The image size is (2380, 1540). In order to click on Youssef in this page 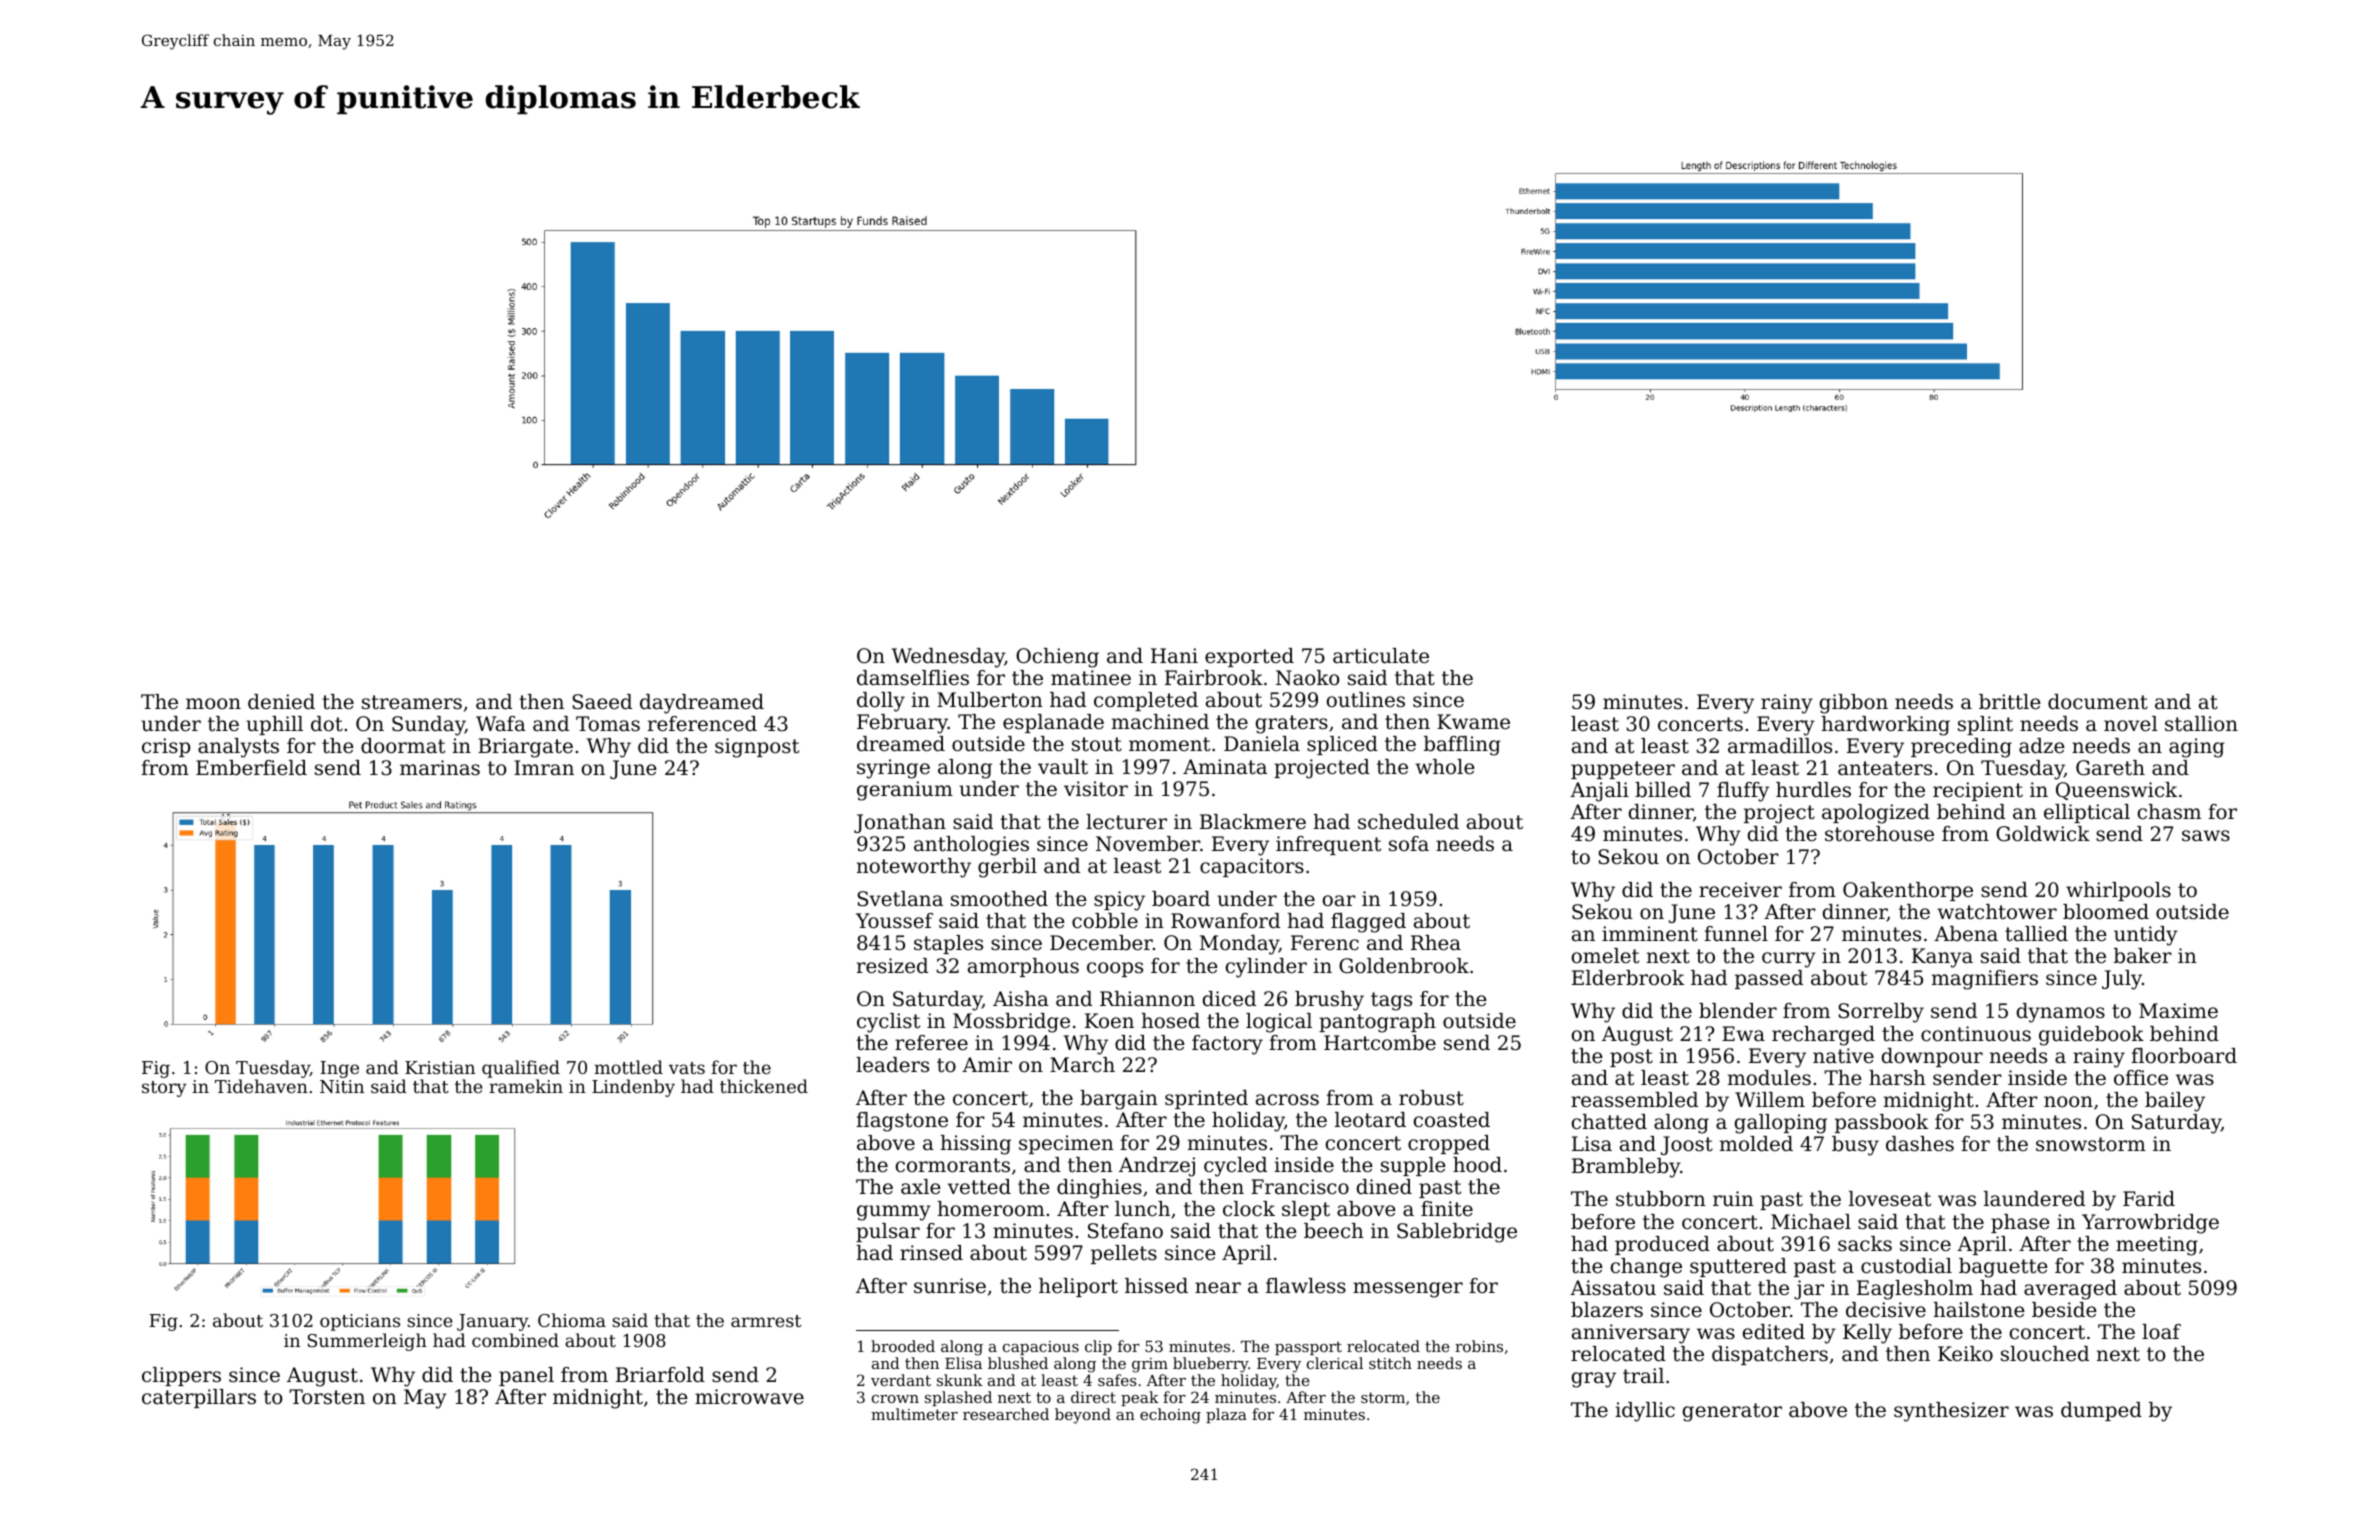, I will do `click(894, 921)`.
